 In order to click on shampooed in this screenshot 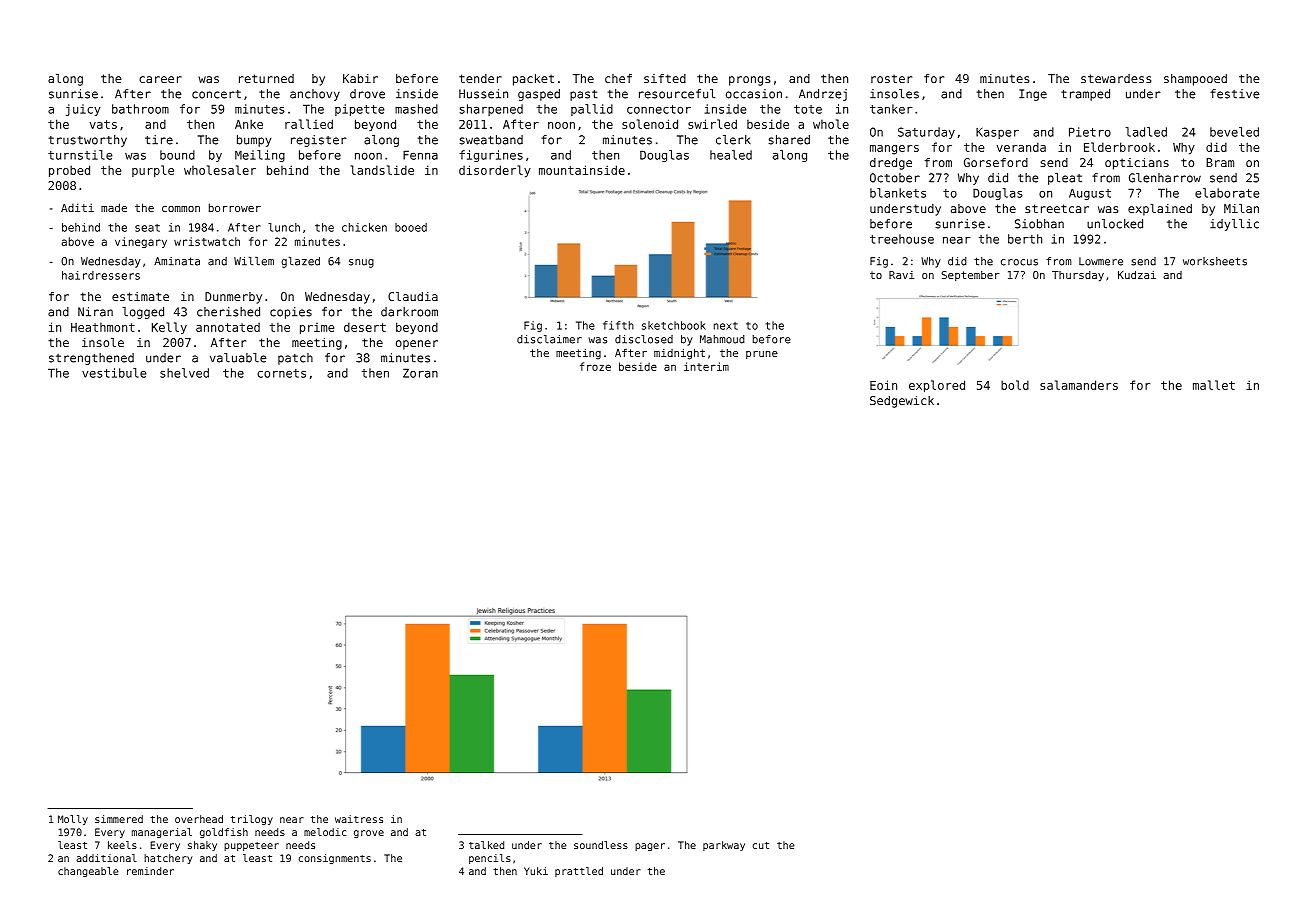, I will do `click(1195, 80)`.
